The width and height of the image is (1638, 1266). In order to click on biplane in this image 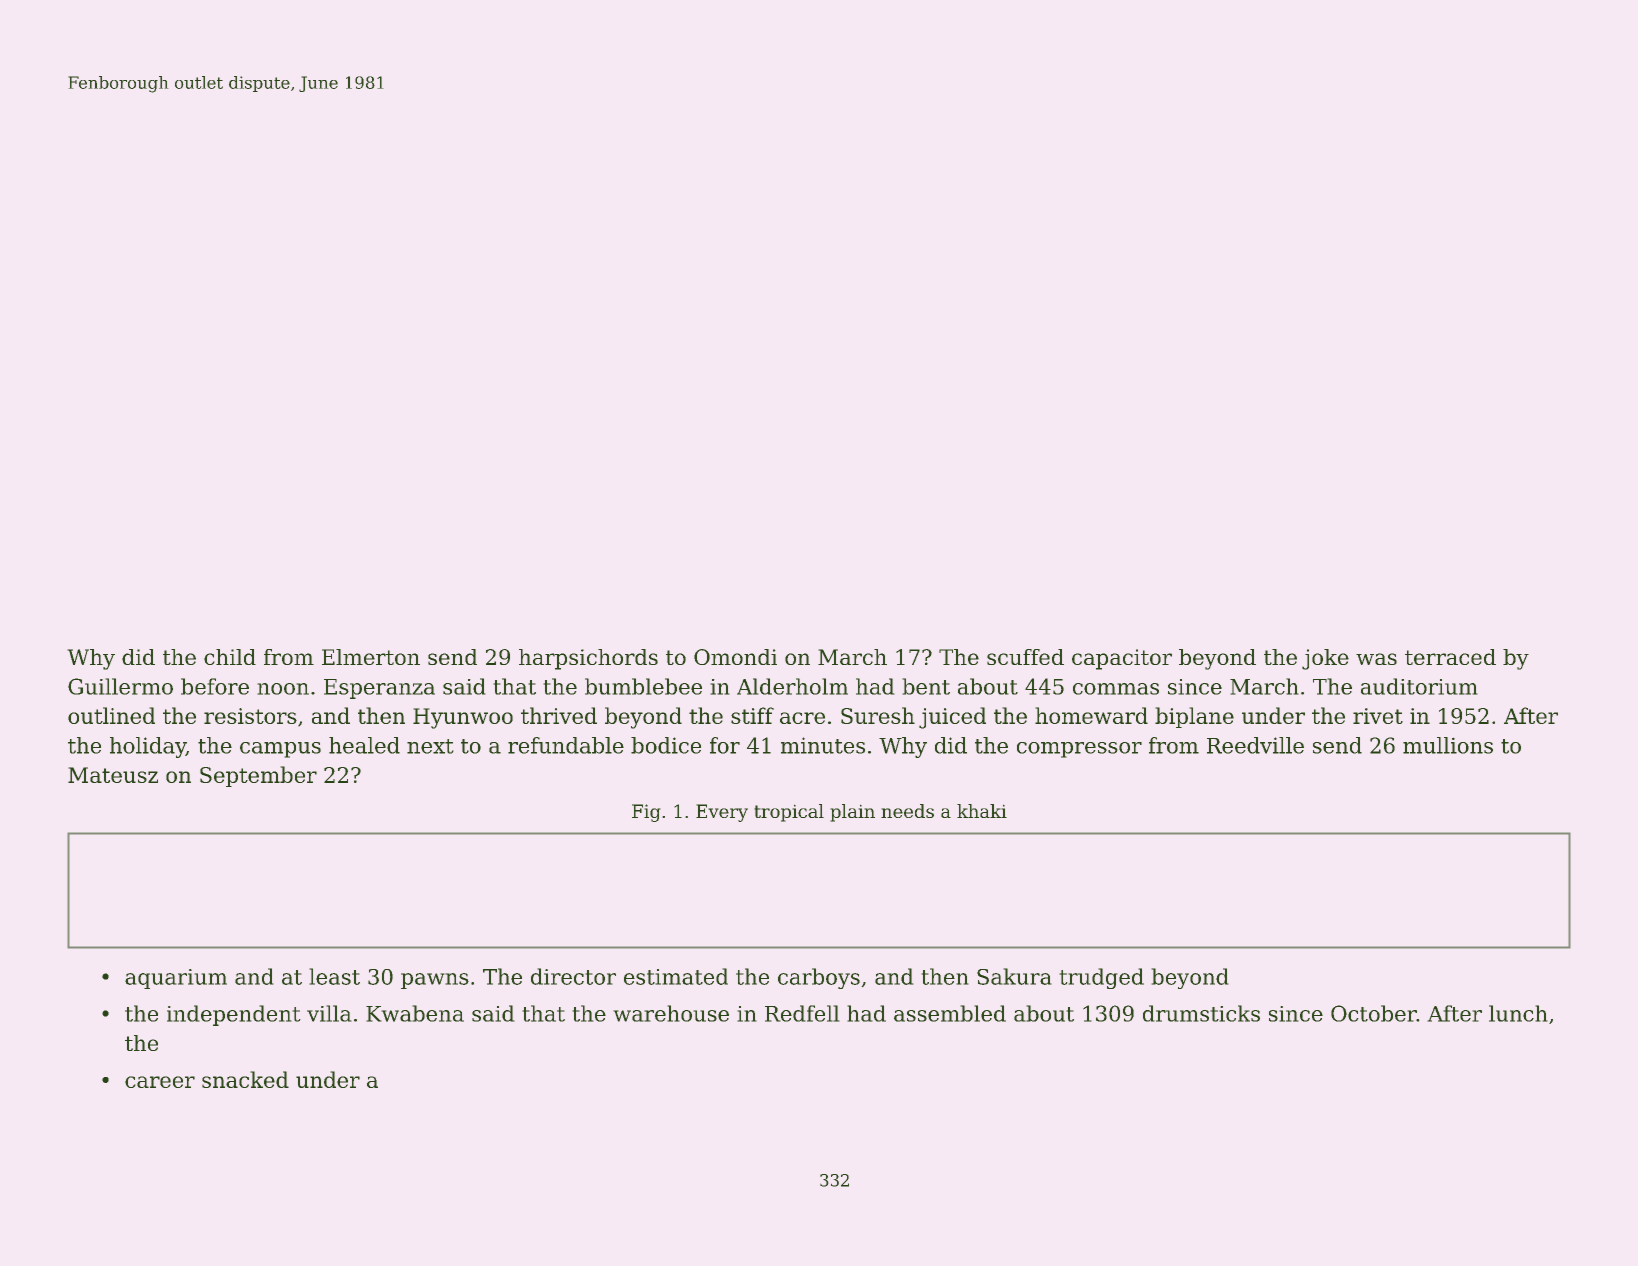, I will do `click(1194, 717)`.
